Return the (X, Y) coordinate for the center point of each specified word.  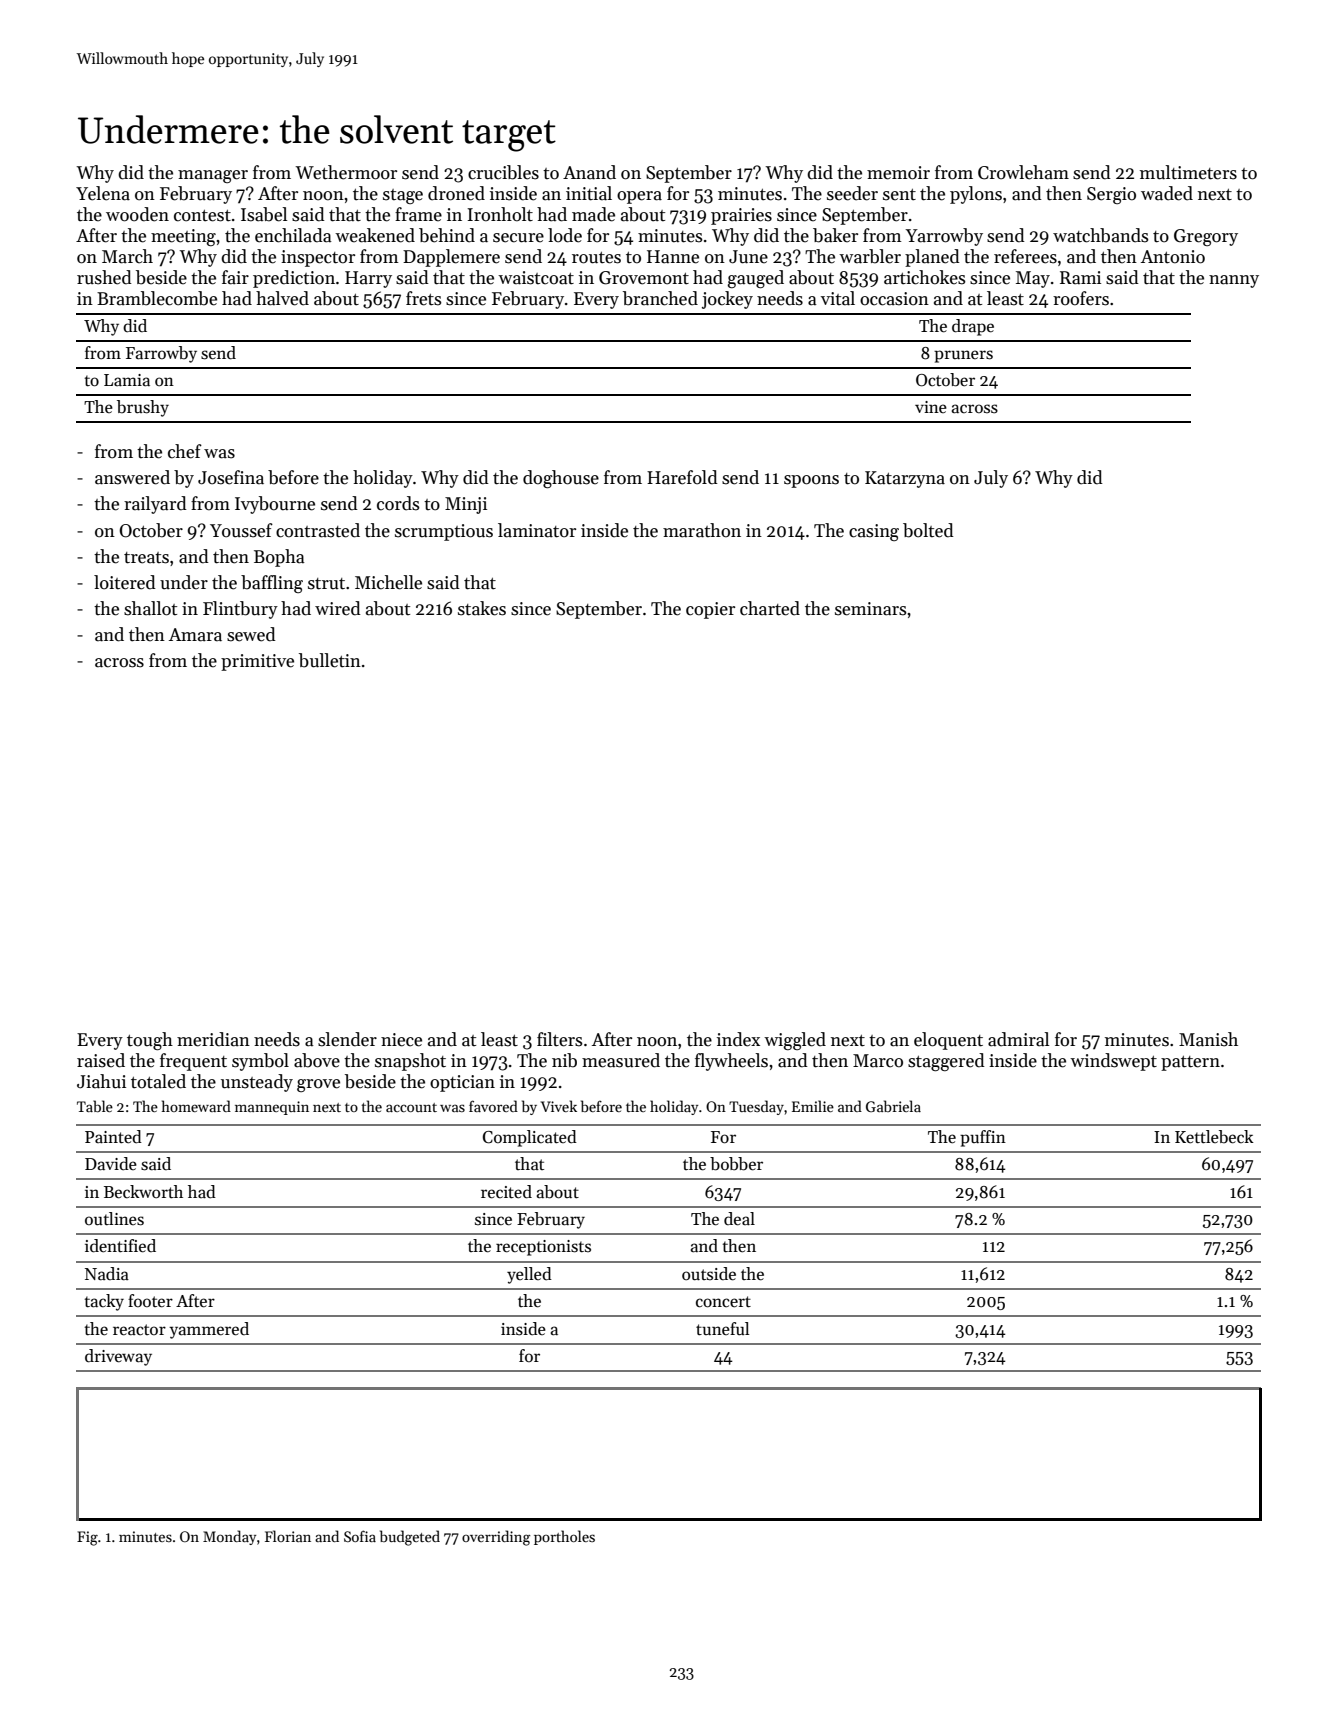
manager (213, 176)
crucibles (503, 172)
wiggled (795, 1041)
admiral (1018, 1039)
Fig (87, 1538)
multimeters (1188, 172)
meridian (213, 1039)
